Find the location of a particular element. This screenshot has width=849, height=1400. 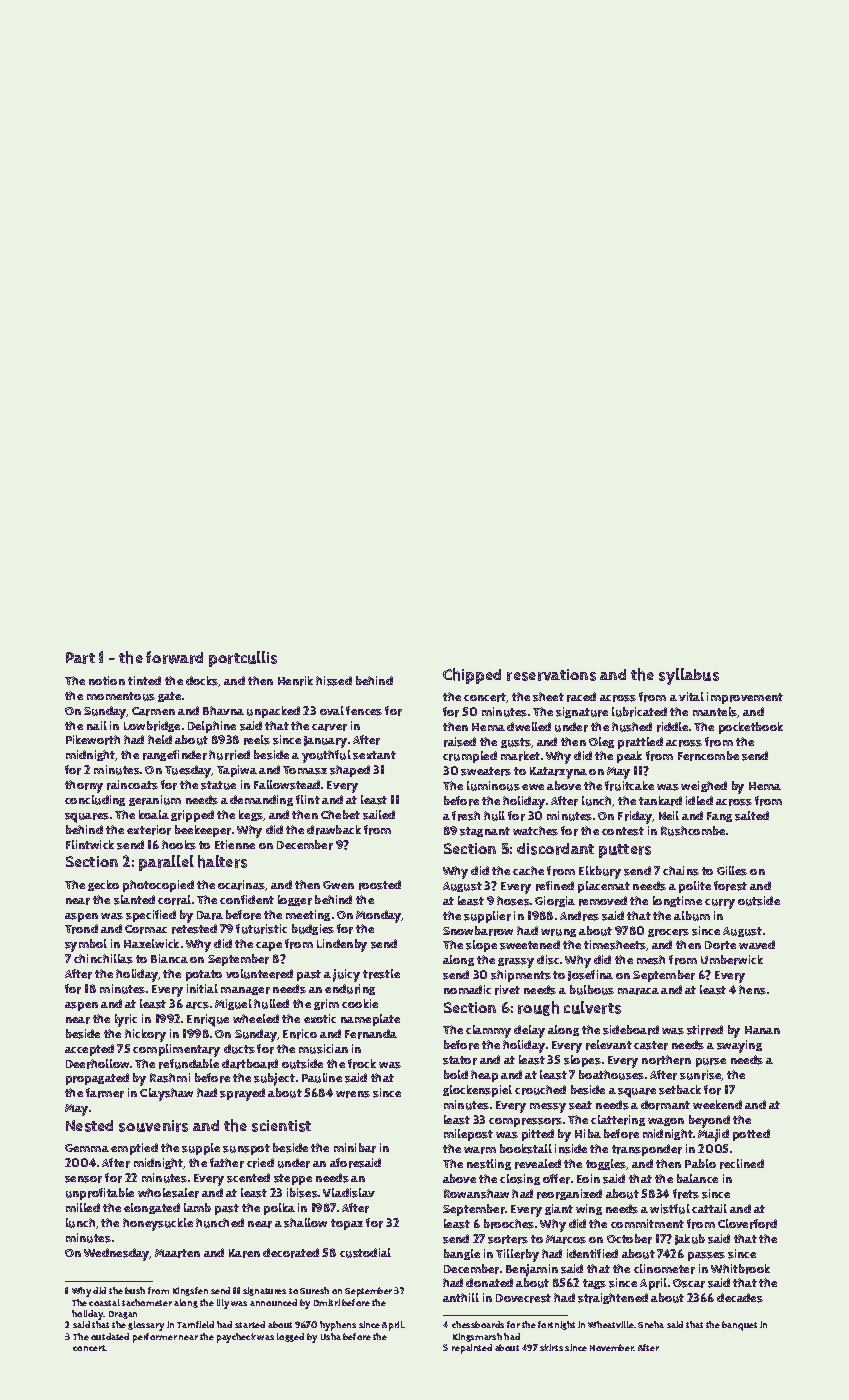

concluding is located at coordinates (95, 800).
